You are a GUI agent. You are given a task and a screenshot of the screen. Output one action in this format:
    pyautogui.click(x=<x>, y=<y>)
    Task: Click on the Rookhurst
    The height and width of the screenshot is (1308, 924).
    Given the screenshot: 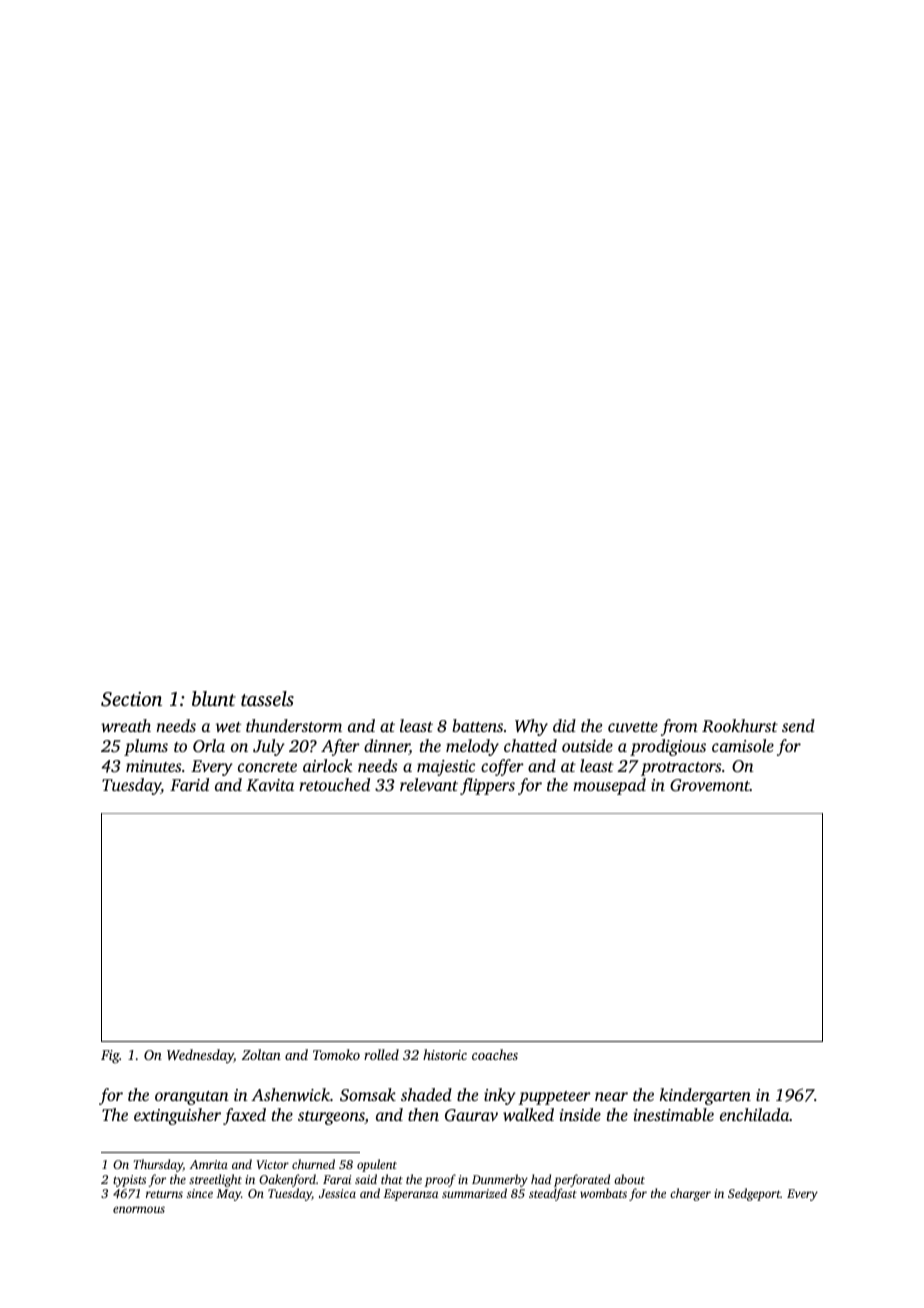 What is the action you would take?
    pyautogui.click(x=740, y=725)
